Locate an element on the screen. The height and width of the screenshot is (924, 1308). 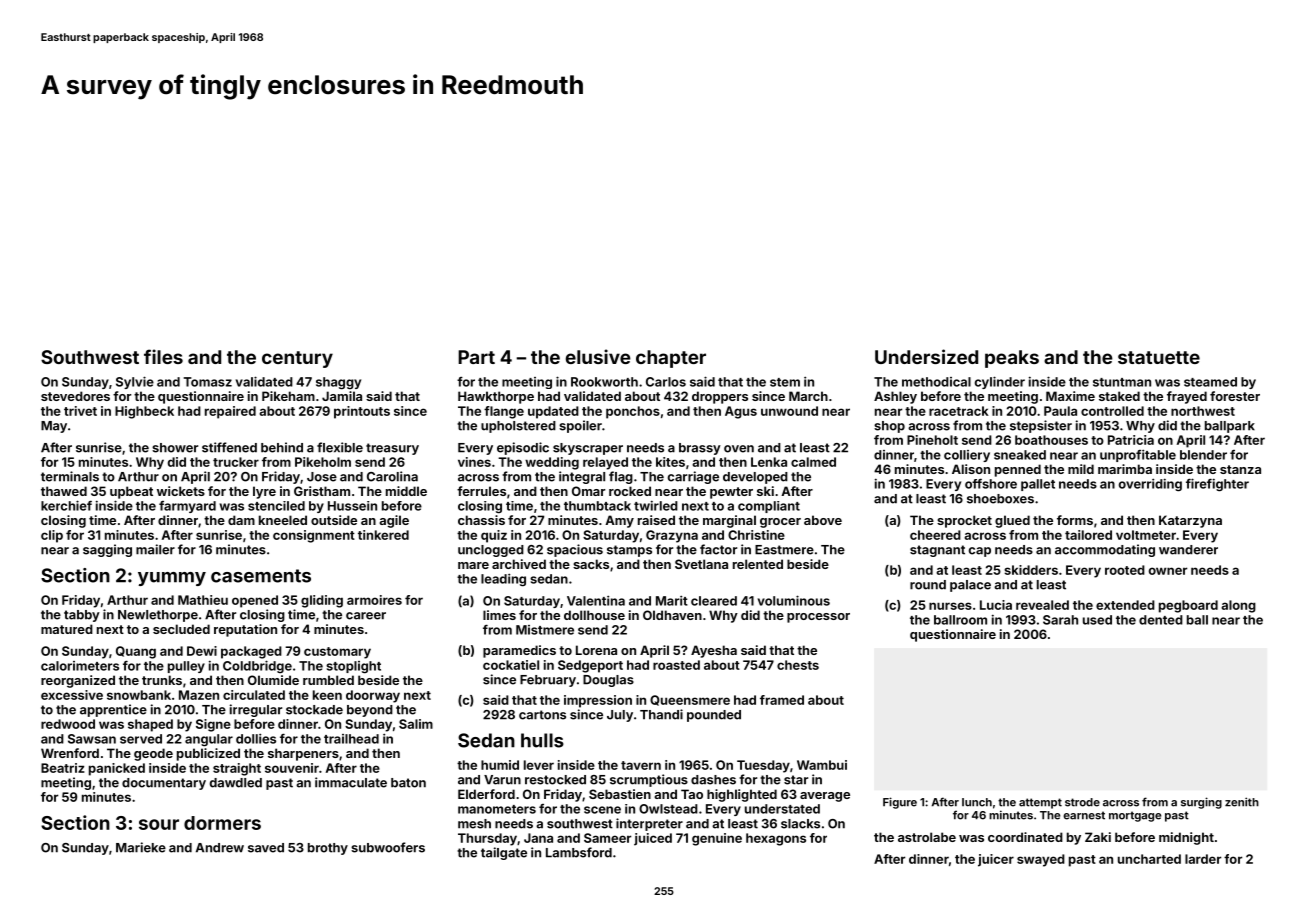
Marieke is located at coordinates (141, 847).
